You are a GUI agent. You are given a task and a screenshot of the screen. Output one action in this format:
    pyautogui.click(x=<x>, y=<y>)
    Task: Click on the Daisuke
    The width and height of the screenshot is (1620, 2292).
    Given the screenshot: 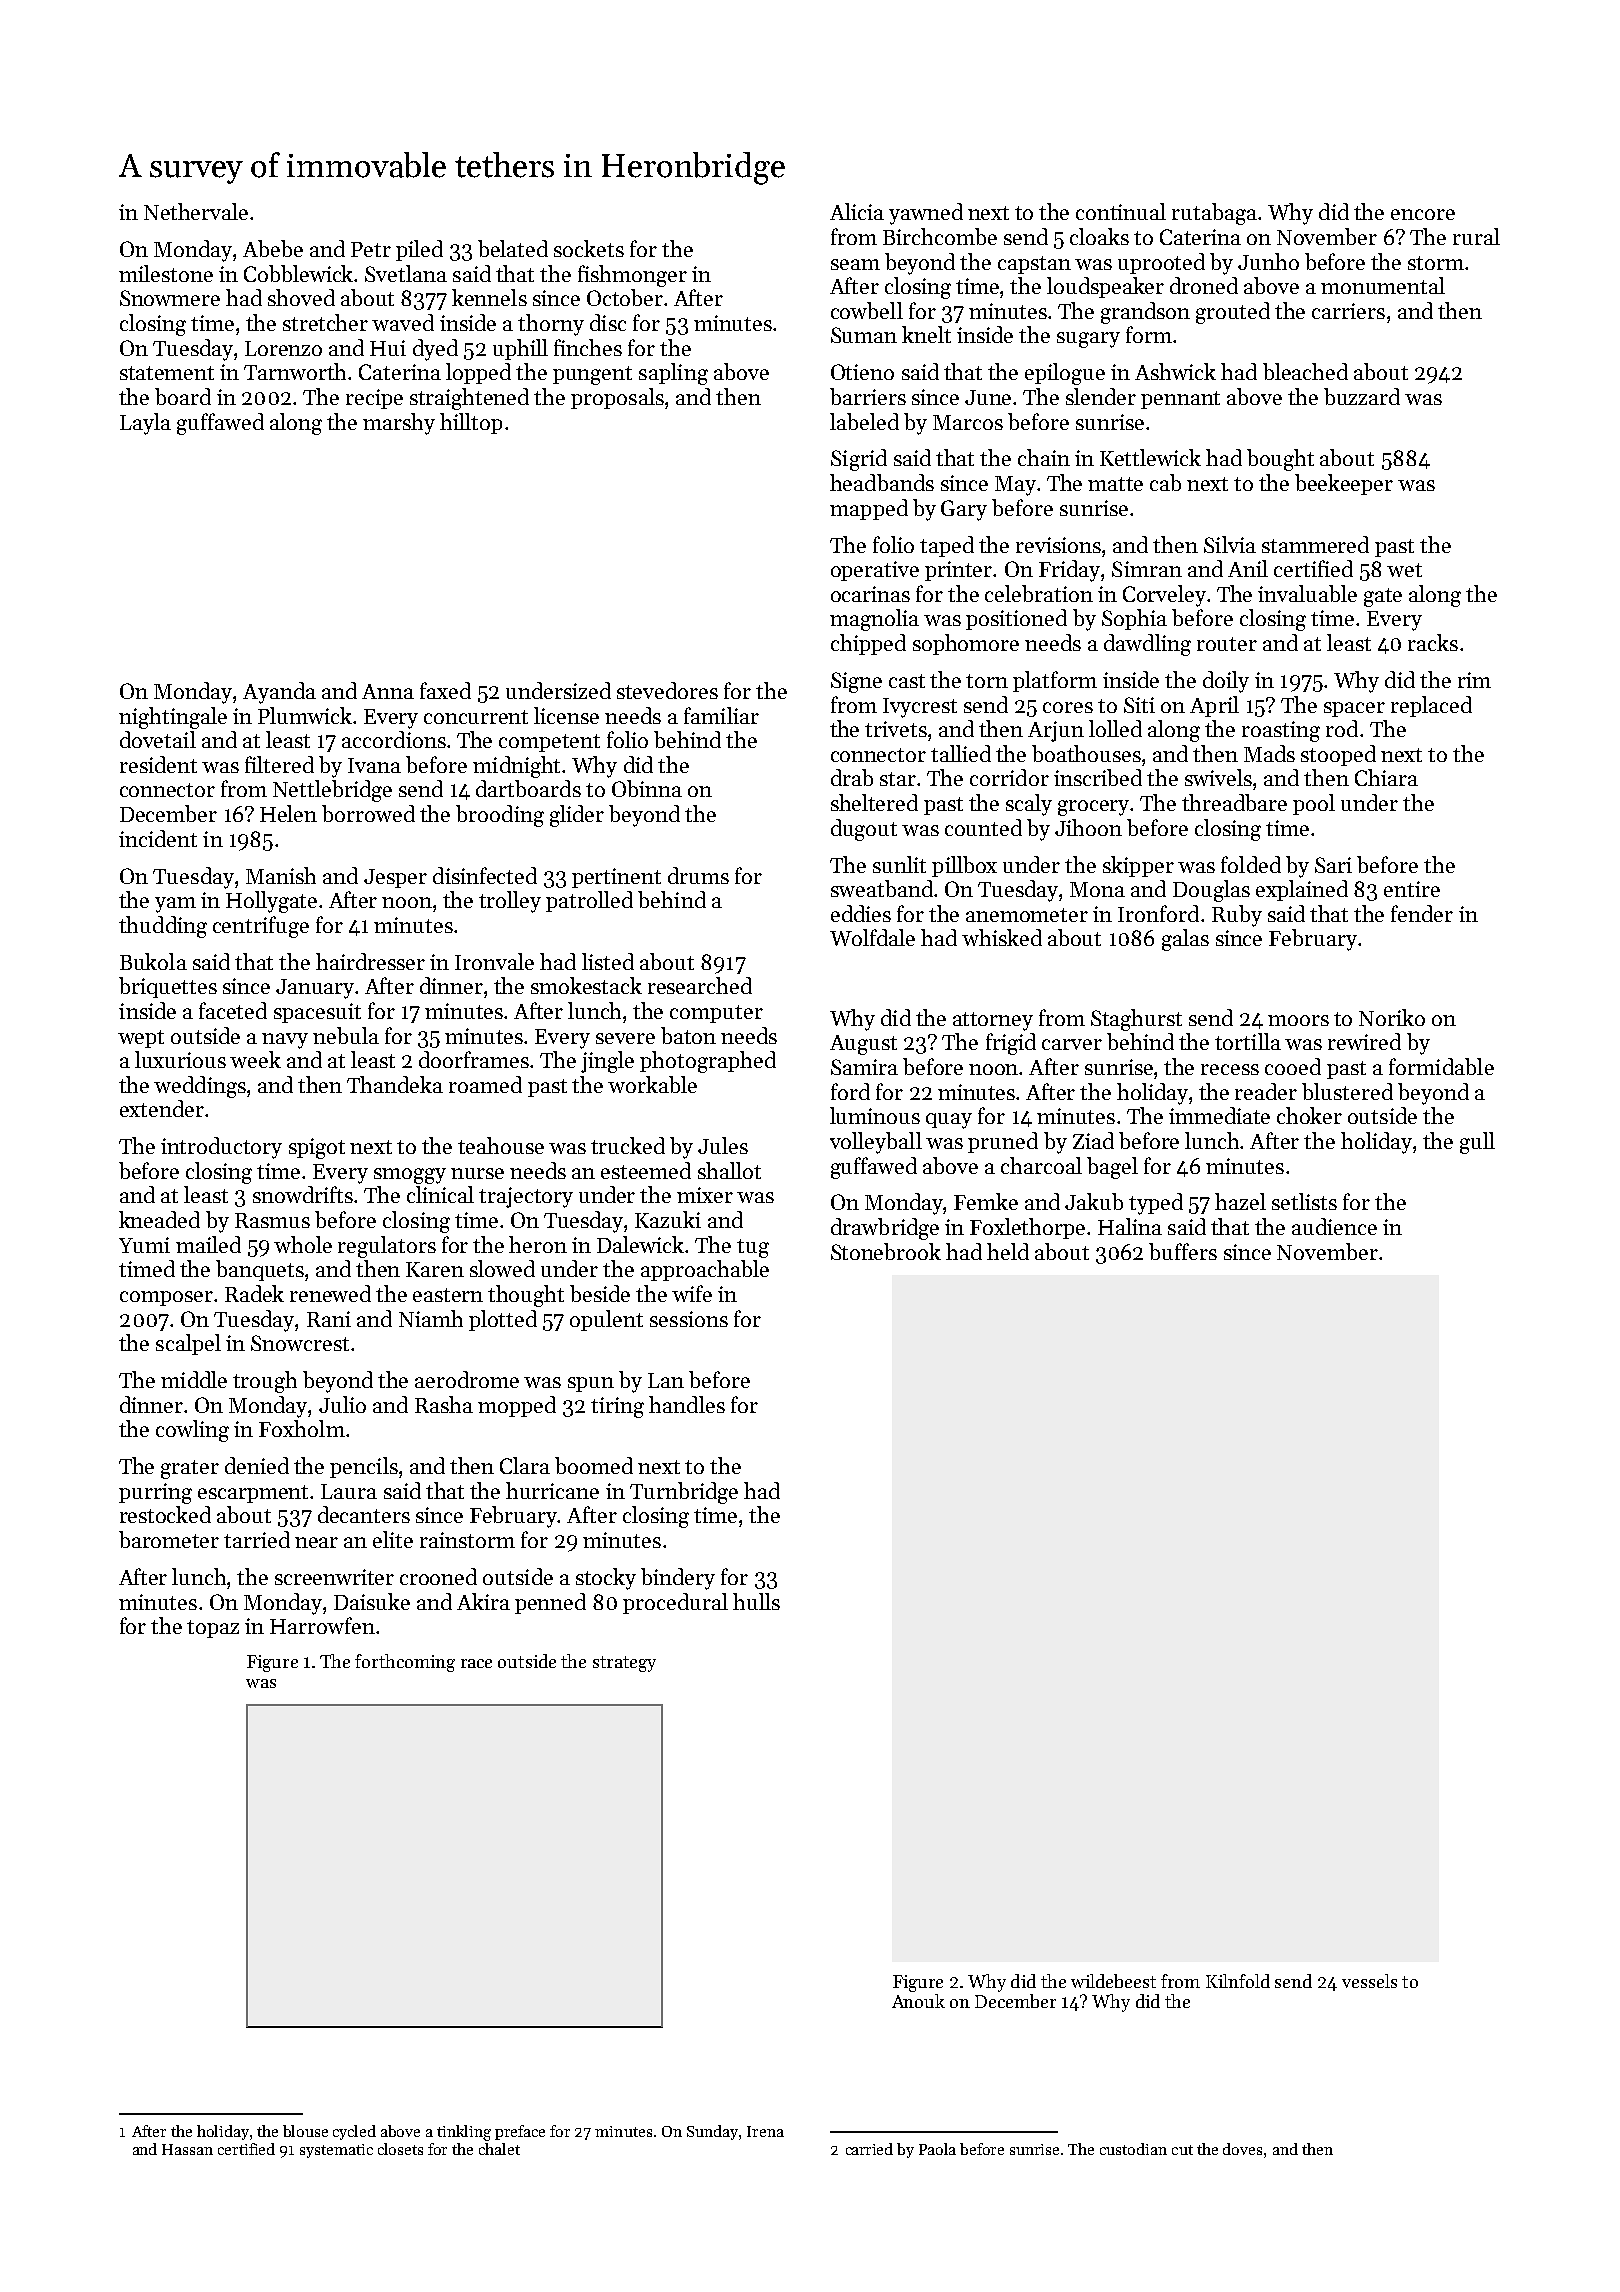 What is the action you would take?
    pyautogui.click(x=372, y=1601)
